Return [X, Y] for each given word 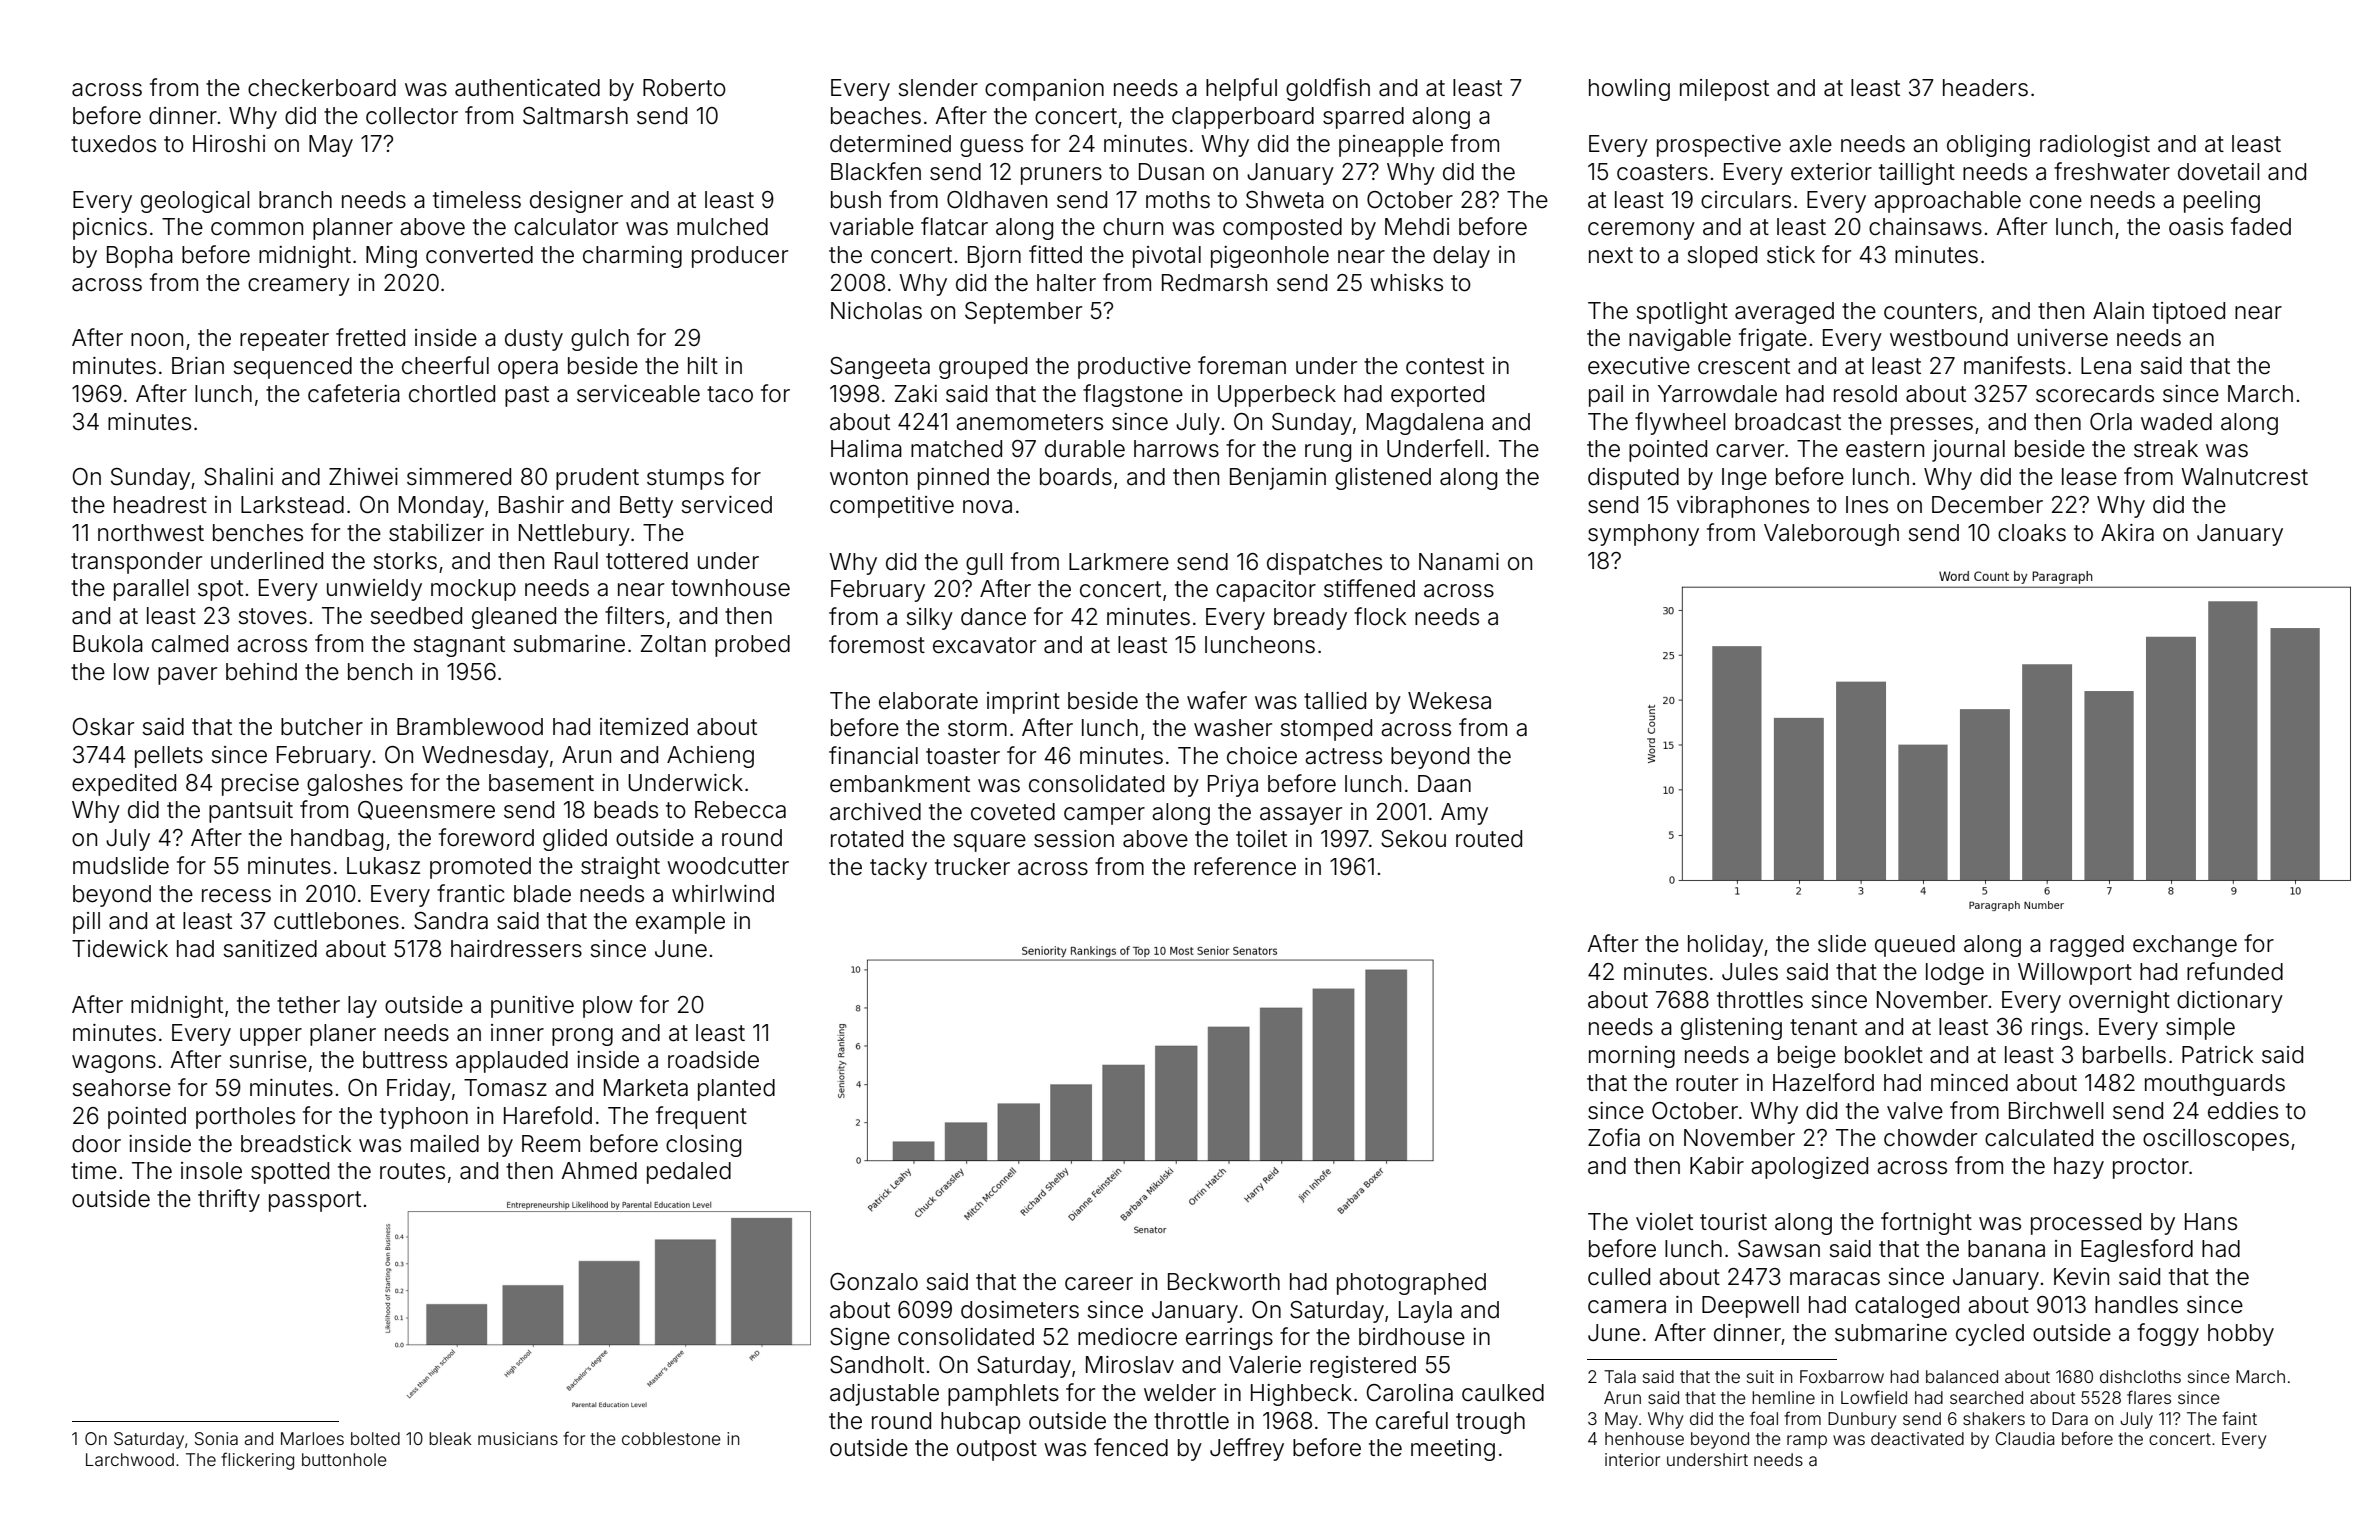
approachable [1947, 202]
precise [260, 785]
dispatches [1324, 564]
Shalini [238, 477]
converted [479, 255]
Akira [2127, 533]
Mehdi [1417, 227]
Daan [1444, 784]
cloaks [2032, 533]
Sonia [216, 1438]
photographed [1411, 1284]
